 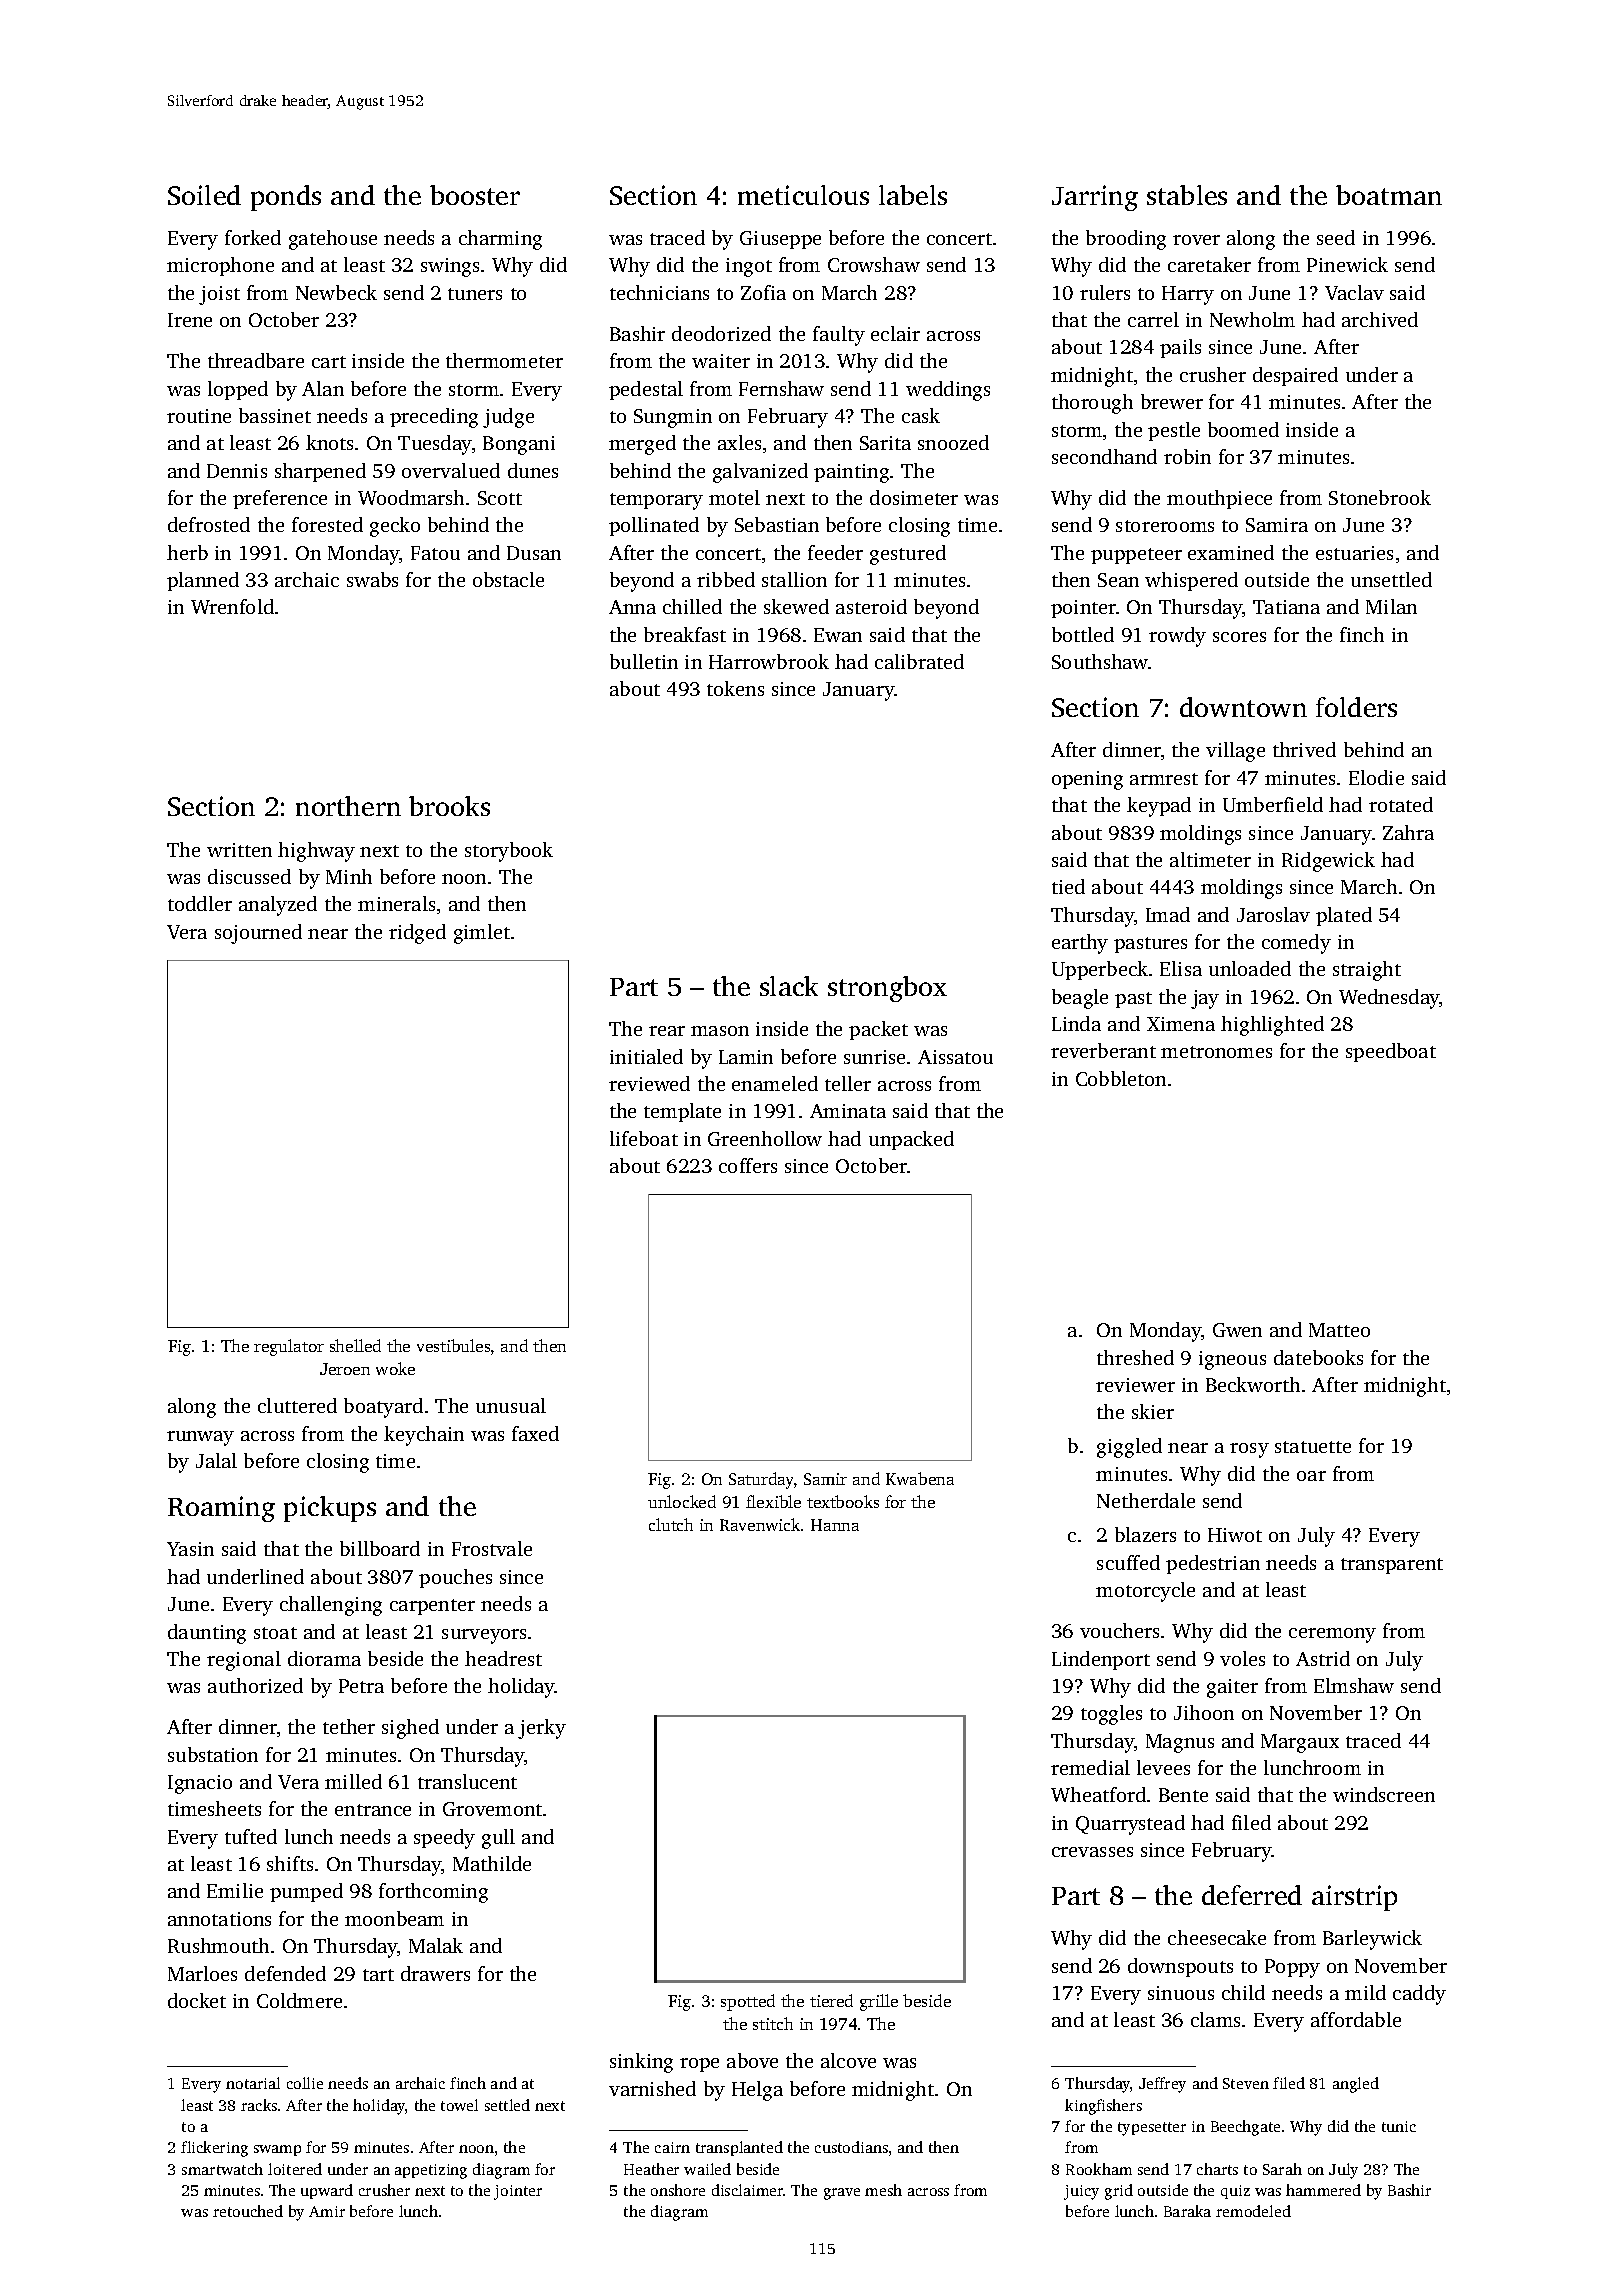 I want to click on caretaker, so click(x=1209, y=264).
